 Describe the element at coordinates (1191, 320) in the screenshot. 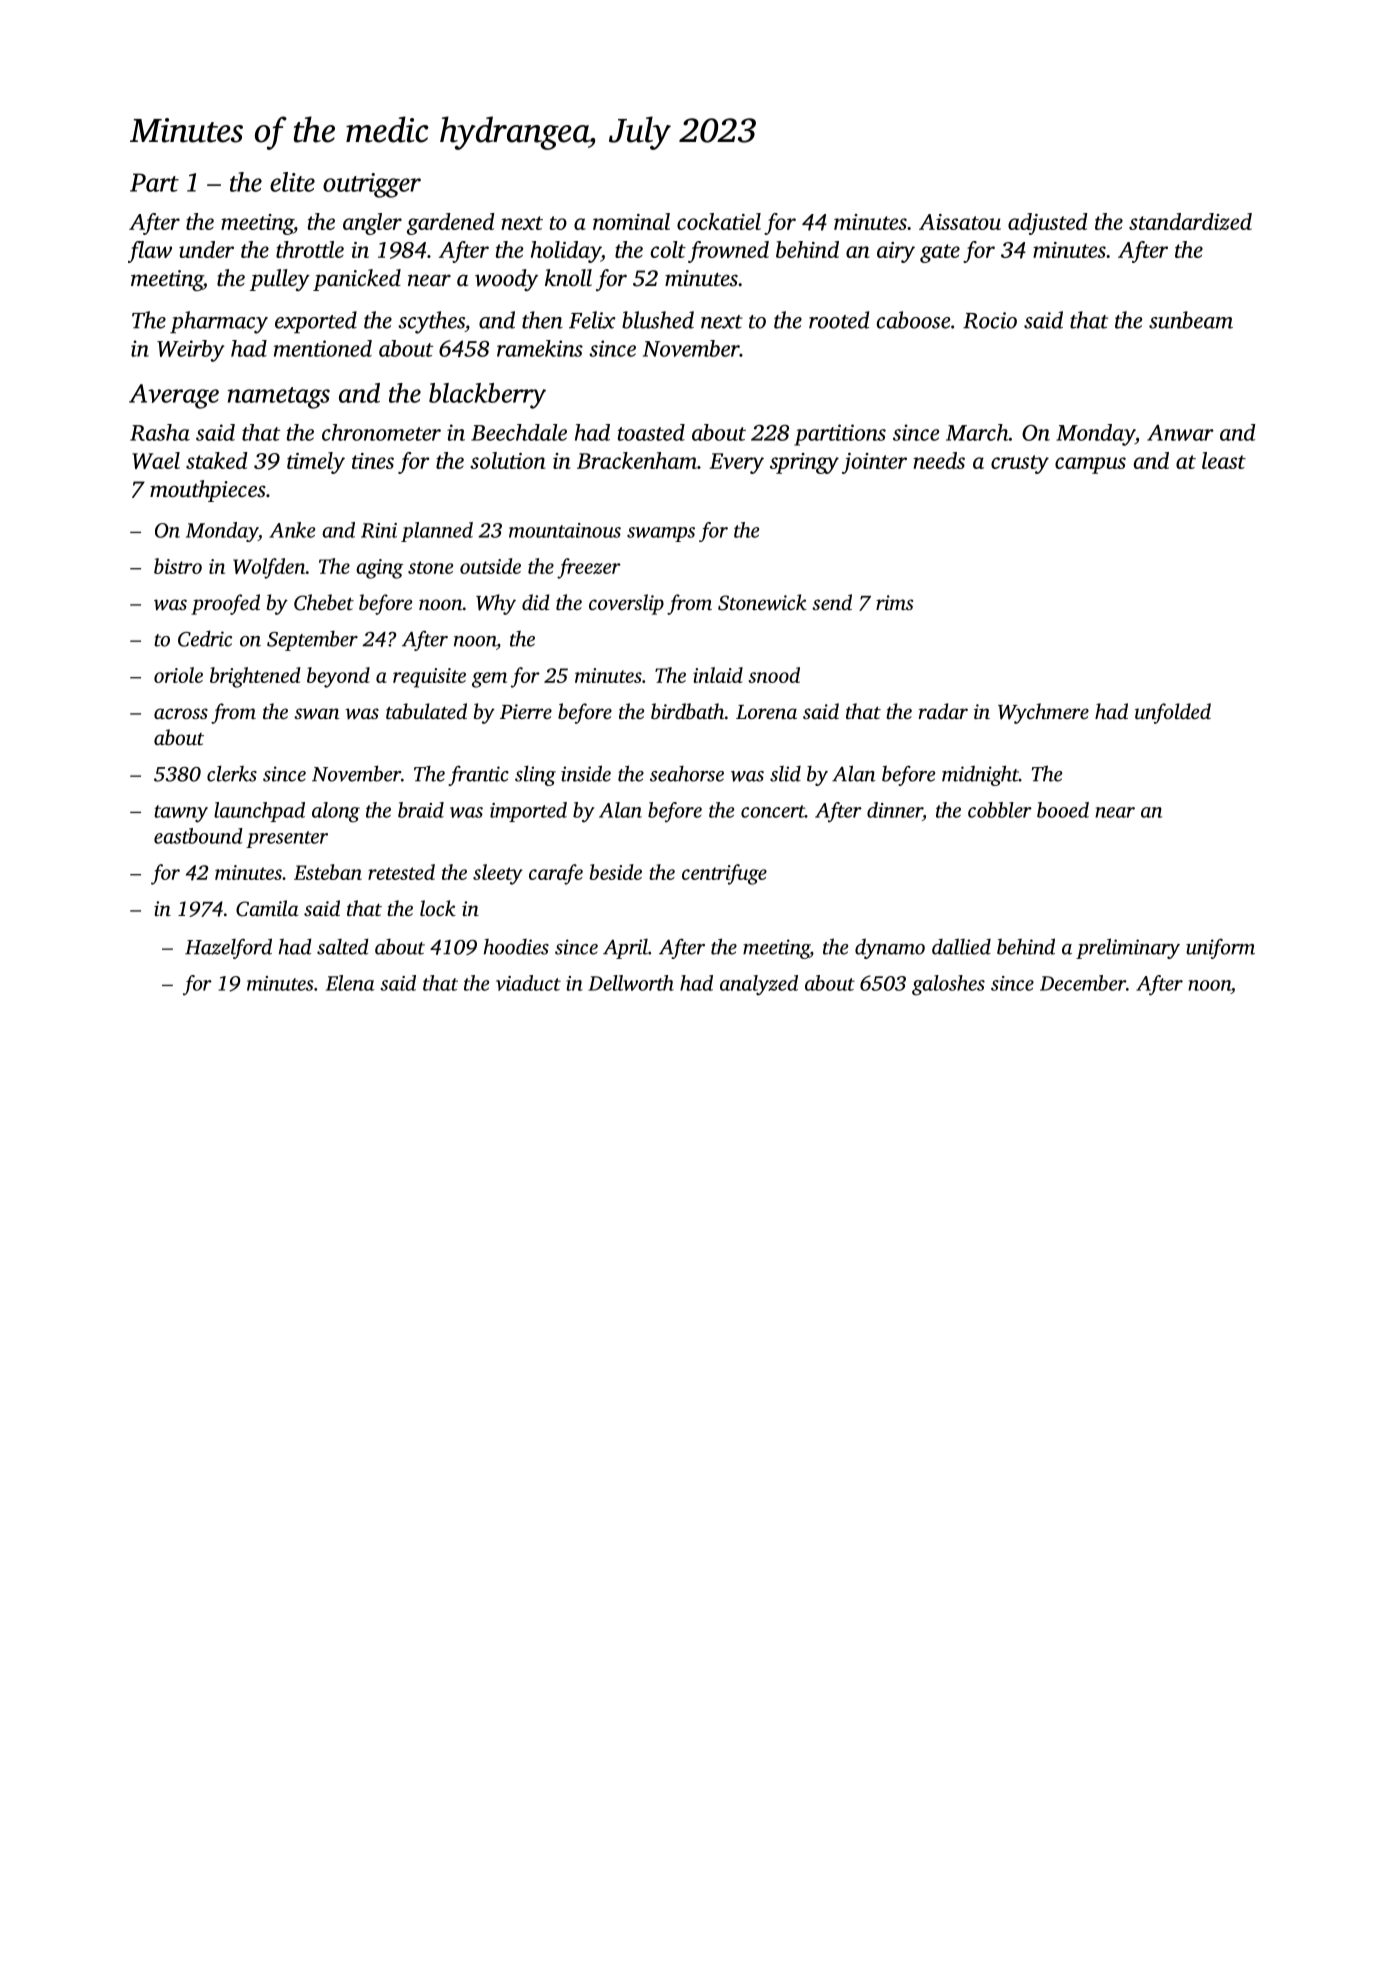

I see `sunbeam` at that location.
